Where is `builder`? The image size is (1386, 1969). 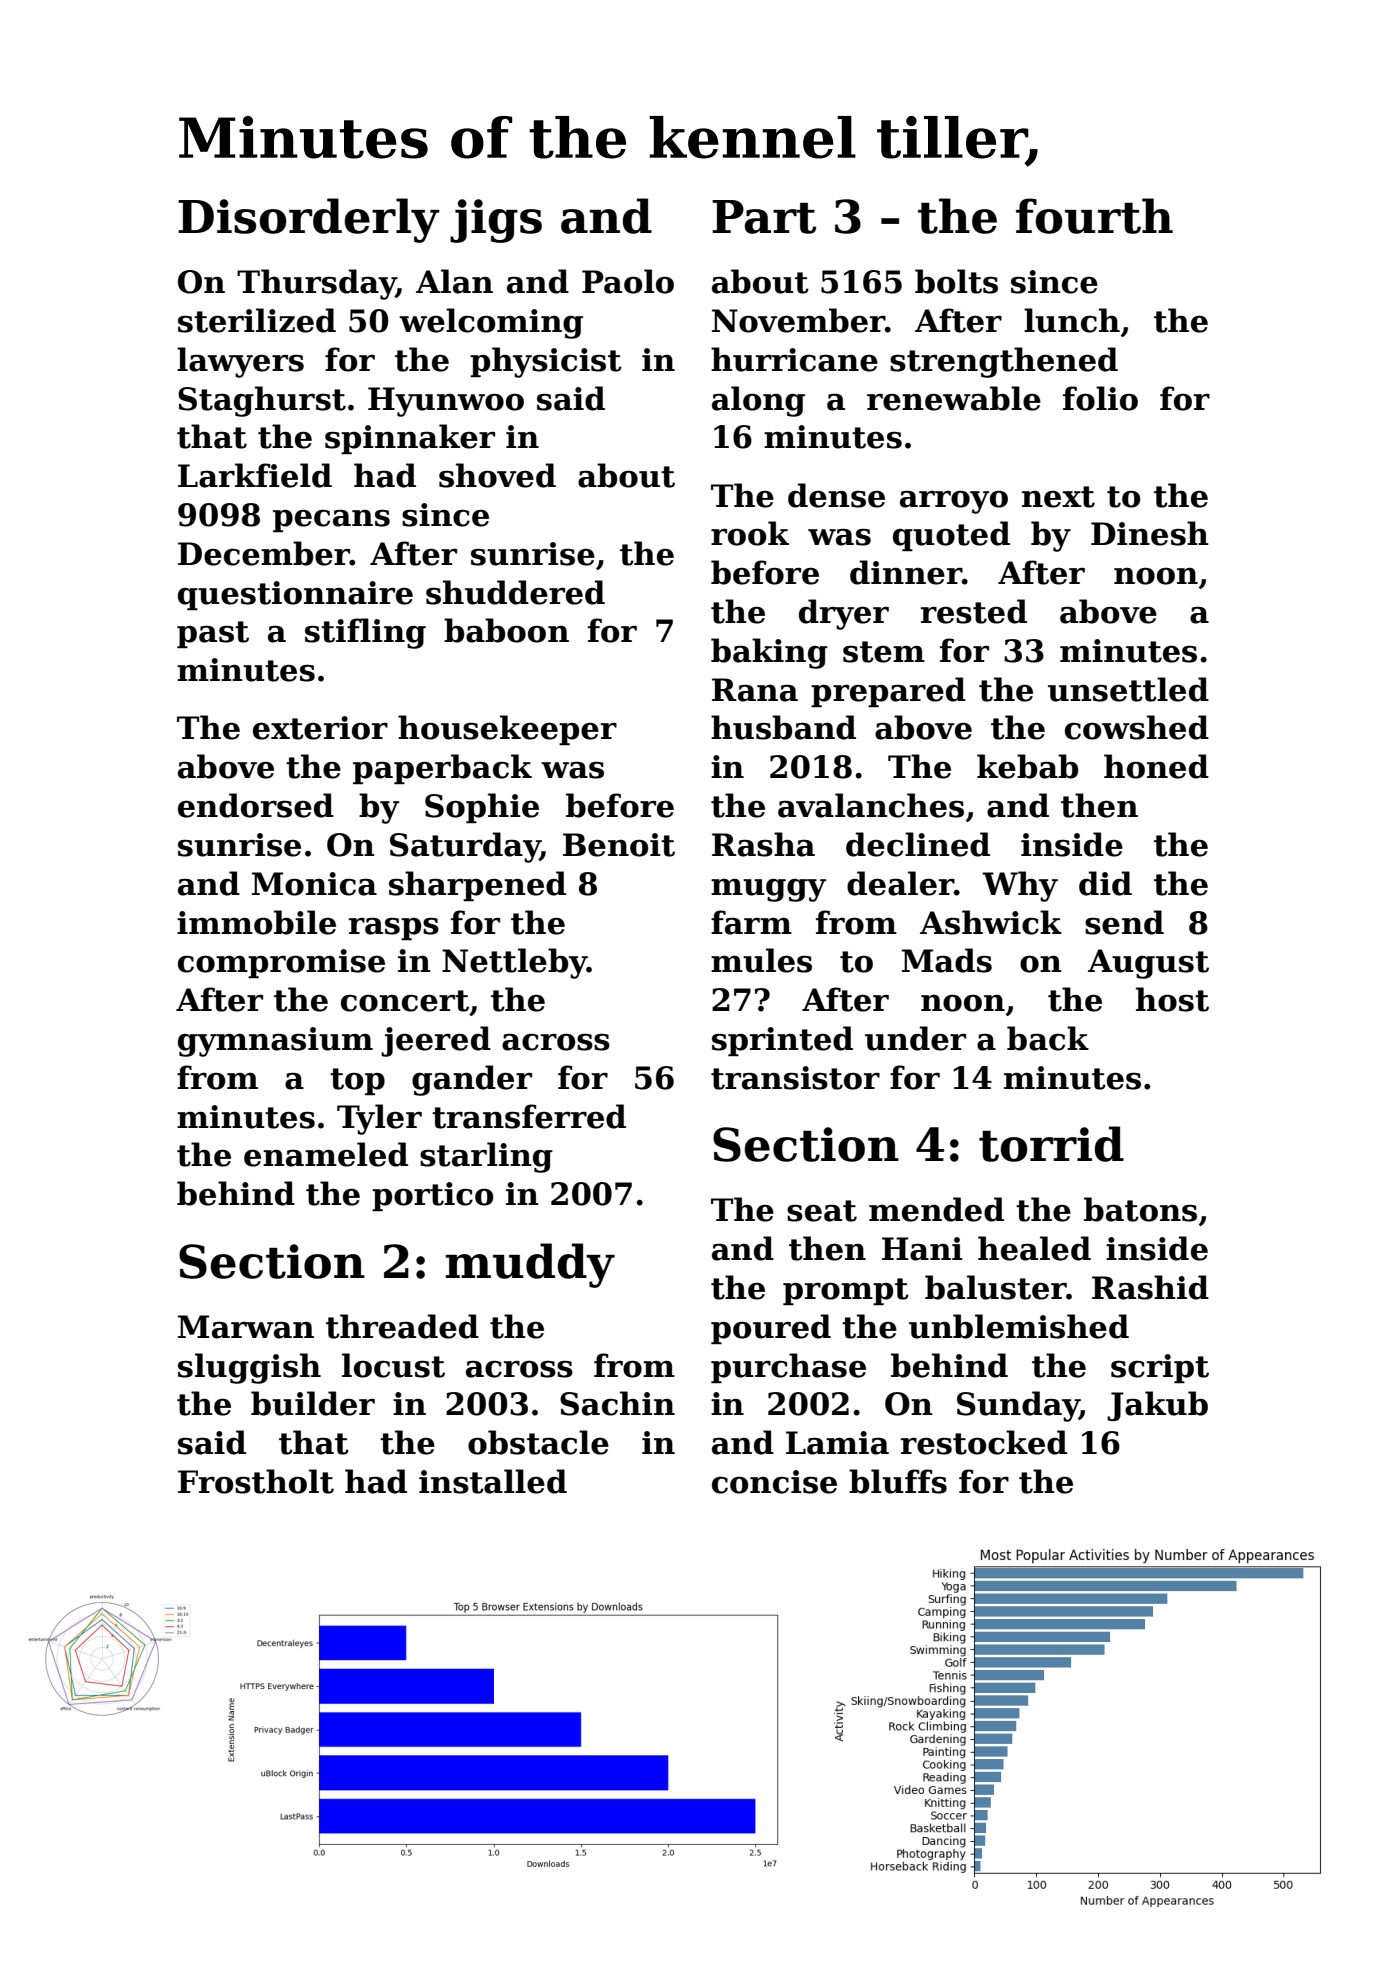
builder is located at coordinates (313, 1403).
